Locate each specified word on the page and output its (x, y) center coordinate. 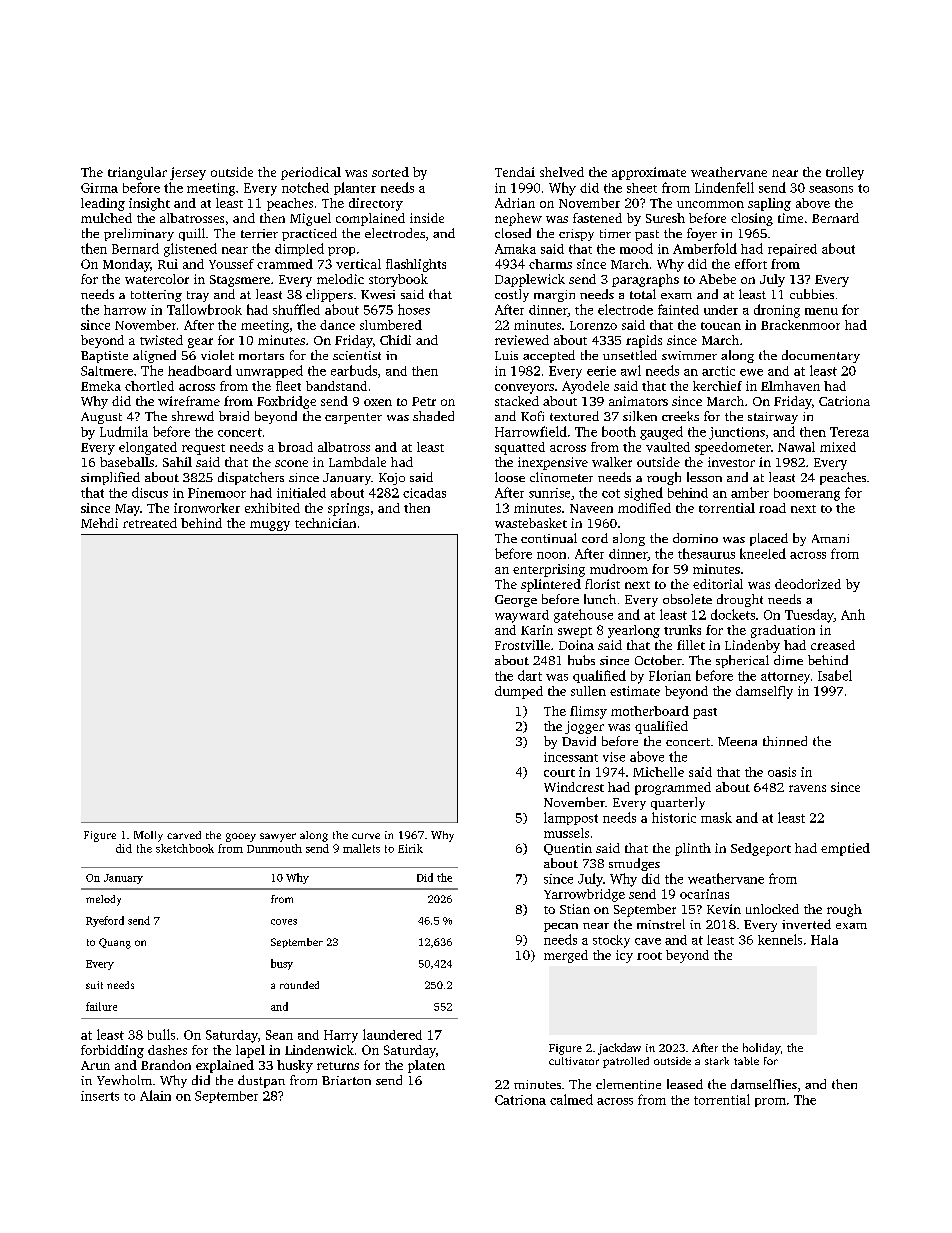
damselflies (764, 1084)
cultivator (574, 1061)
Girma (99, 188)
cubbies (812, 294)
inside (427, 218)
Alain (155, 1095)
